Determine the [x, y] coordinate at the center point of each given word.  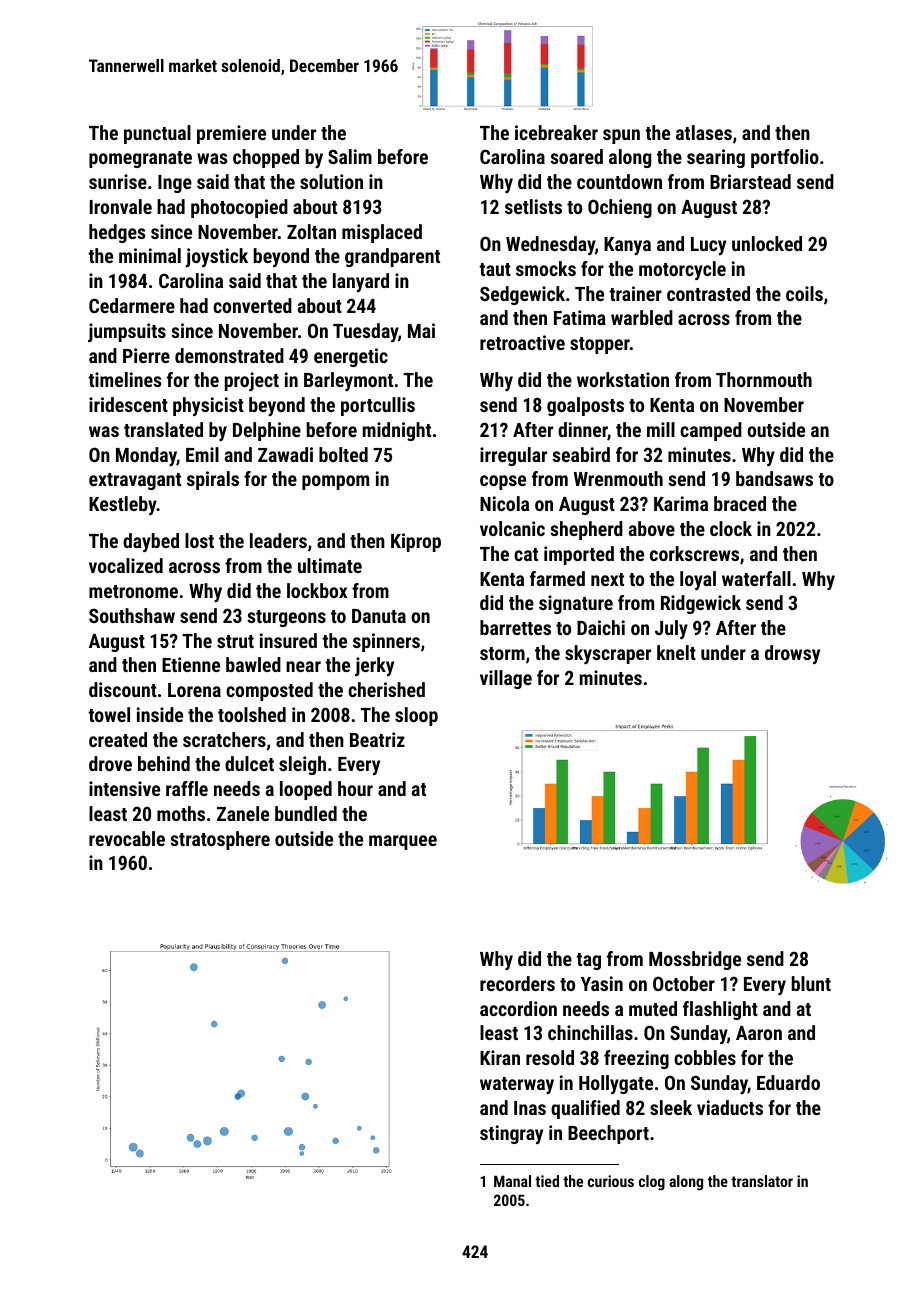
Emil [202, 454]
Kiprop [416, 542]
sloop [416, 716]
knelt [676, 652]
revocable [127, 838]
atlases [704, 132]
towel [109, 714]
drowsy [792, 654]
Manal [512, 1181]
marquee [403, 842]
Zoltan [311, 231]
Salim [350, 156]
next [607, 579]
